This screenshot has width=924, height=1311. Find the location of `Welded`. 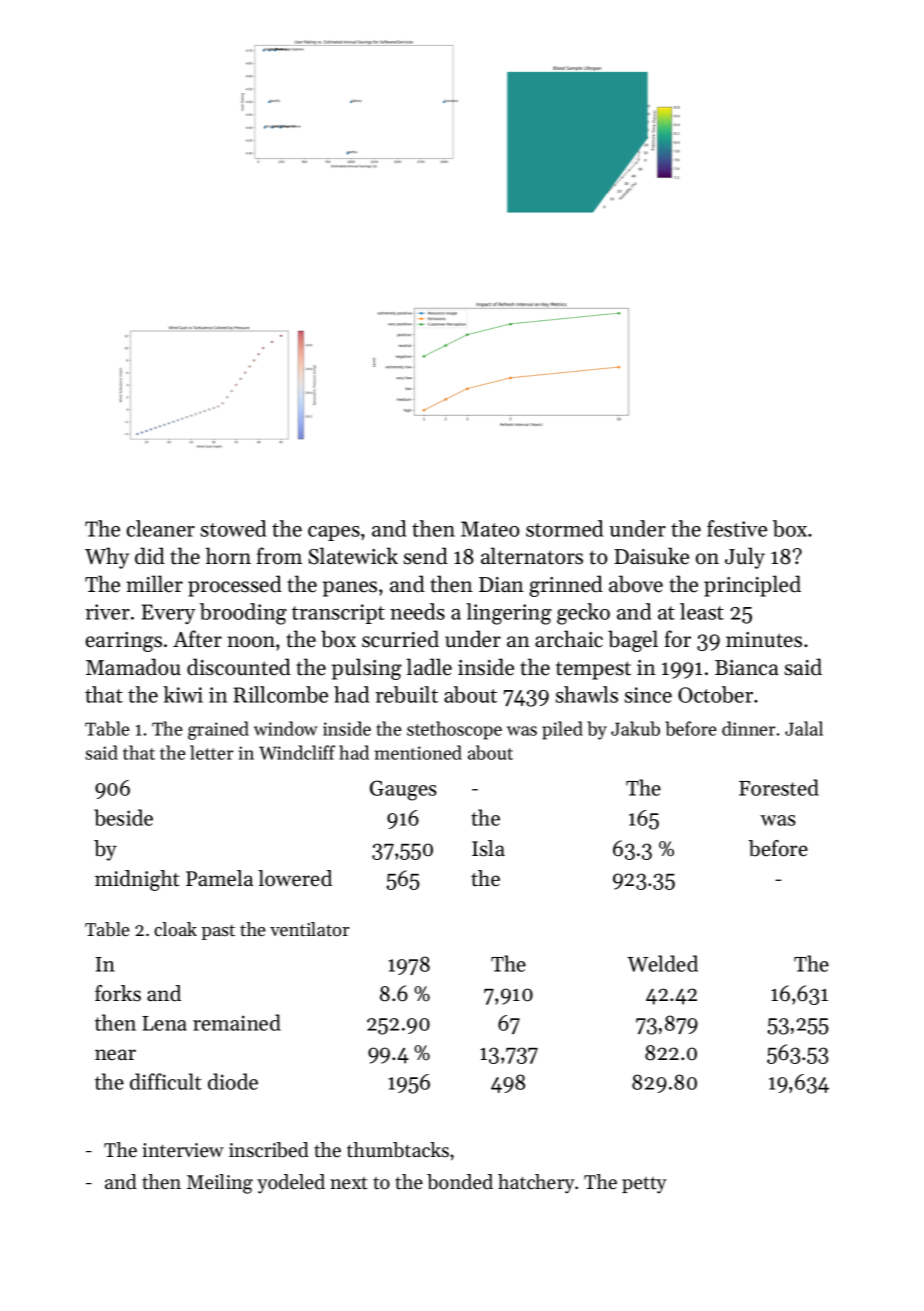

Welded is located at coordinates (662, 963).
